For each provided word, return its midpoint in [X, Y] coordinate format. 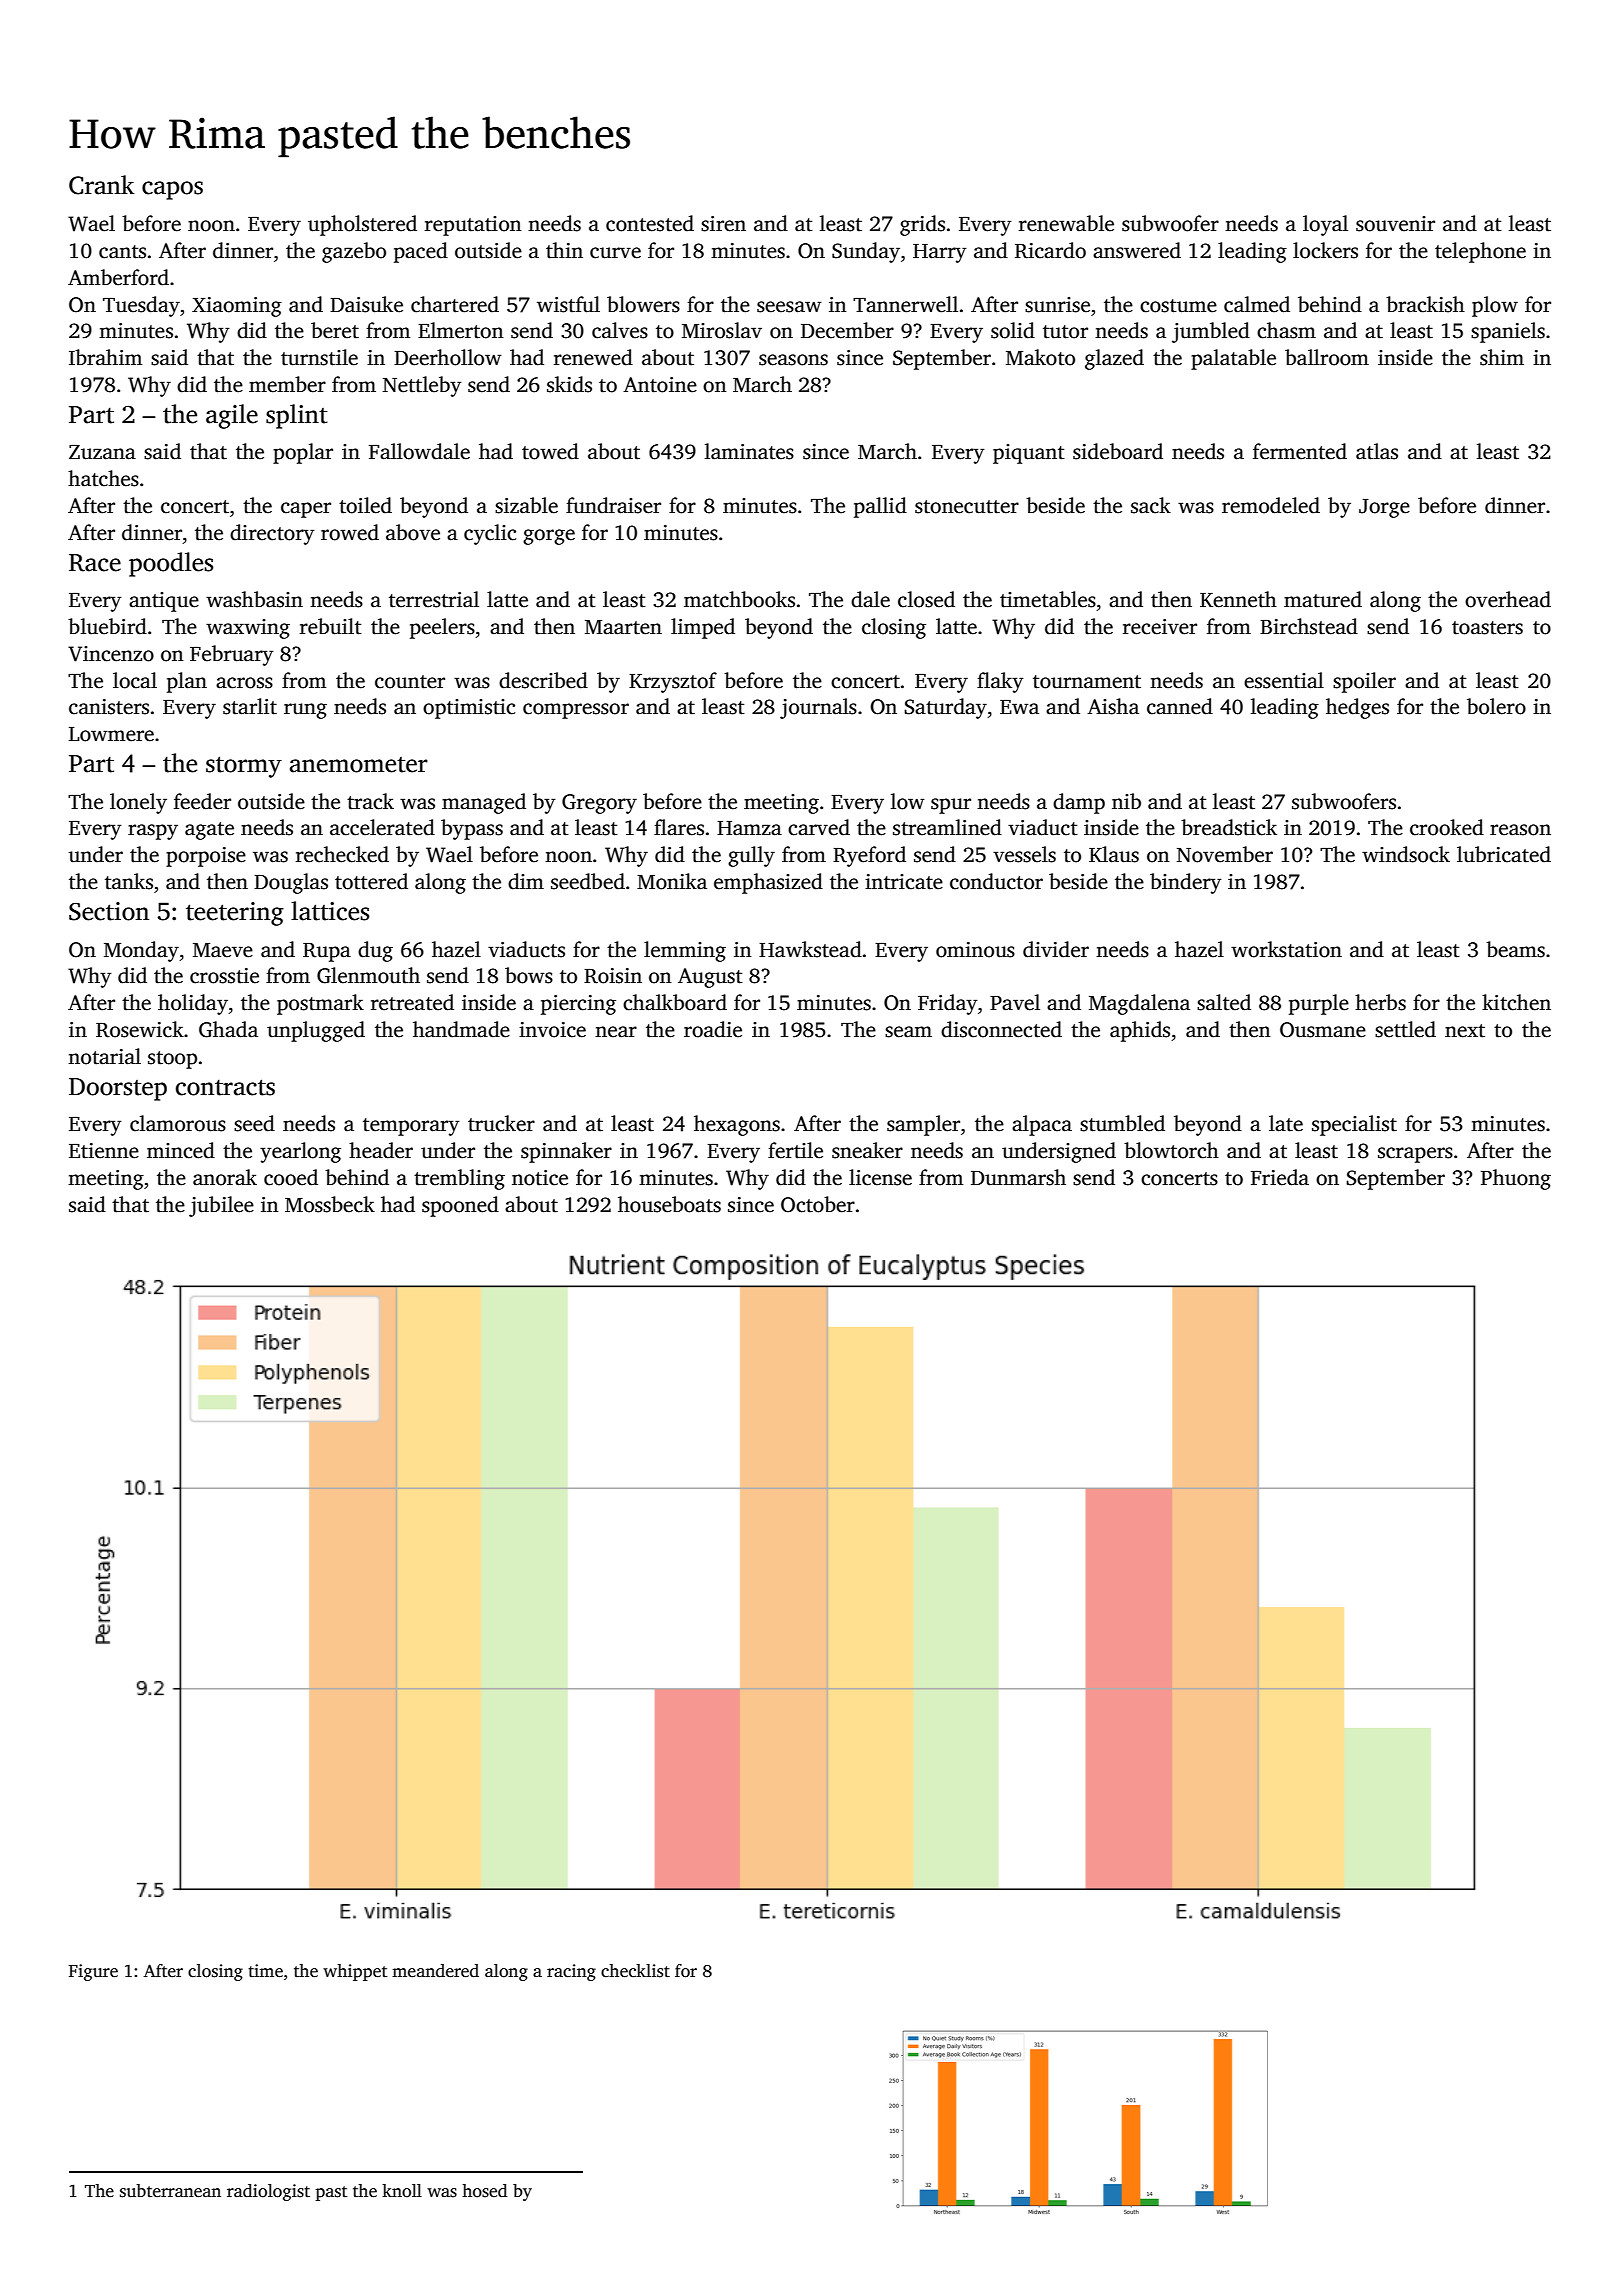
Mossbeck [330, 1204]
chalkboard [675, 1002]
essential [1284, 680]
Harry [940, 253]
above [413, 532]
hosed [484, 2191]
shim [1502, 357]
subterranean [170, 2191]
